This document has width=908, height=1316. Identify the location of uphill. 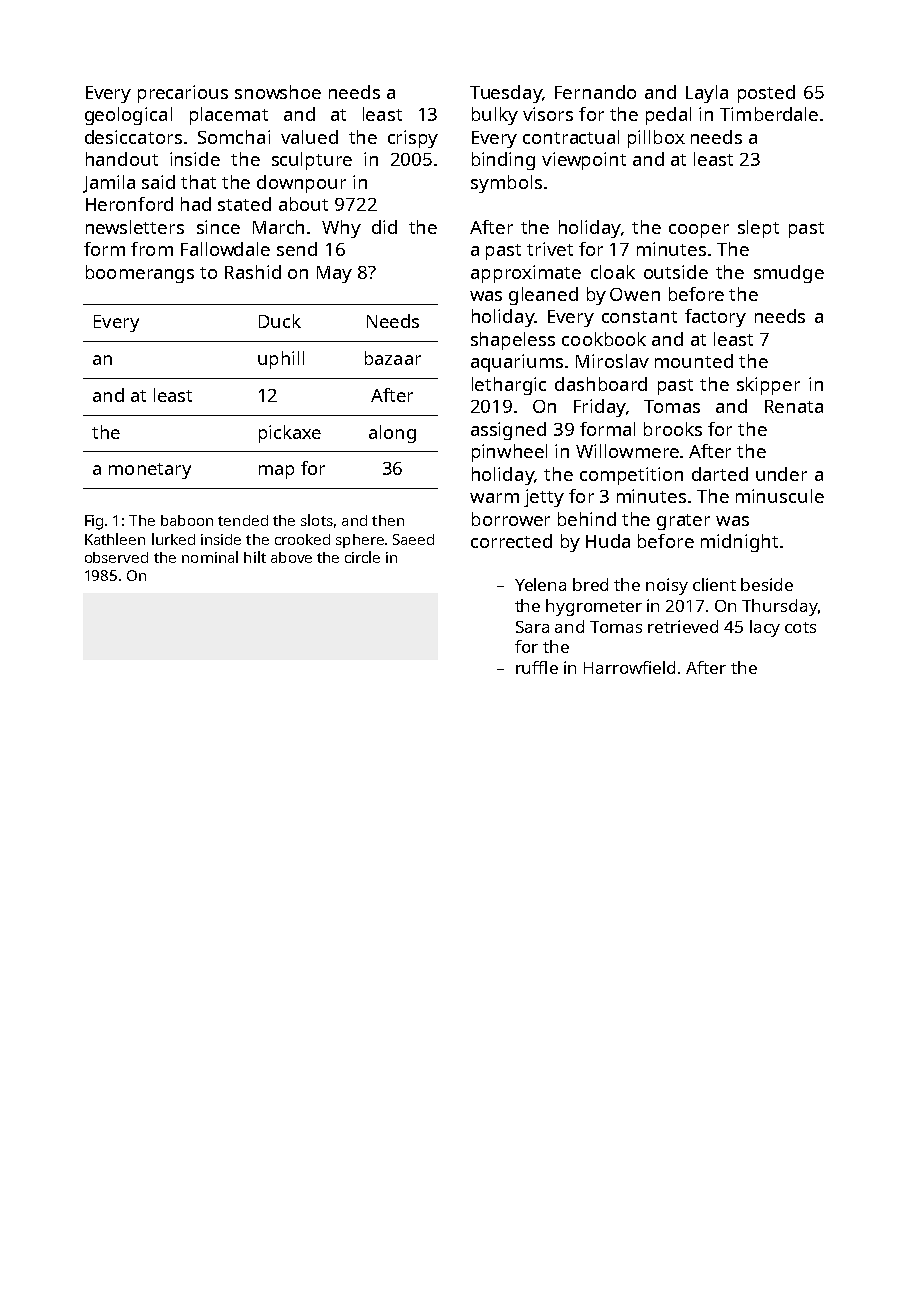
(281, 360).
